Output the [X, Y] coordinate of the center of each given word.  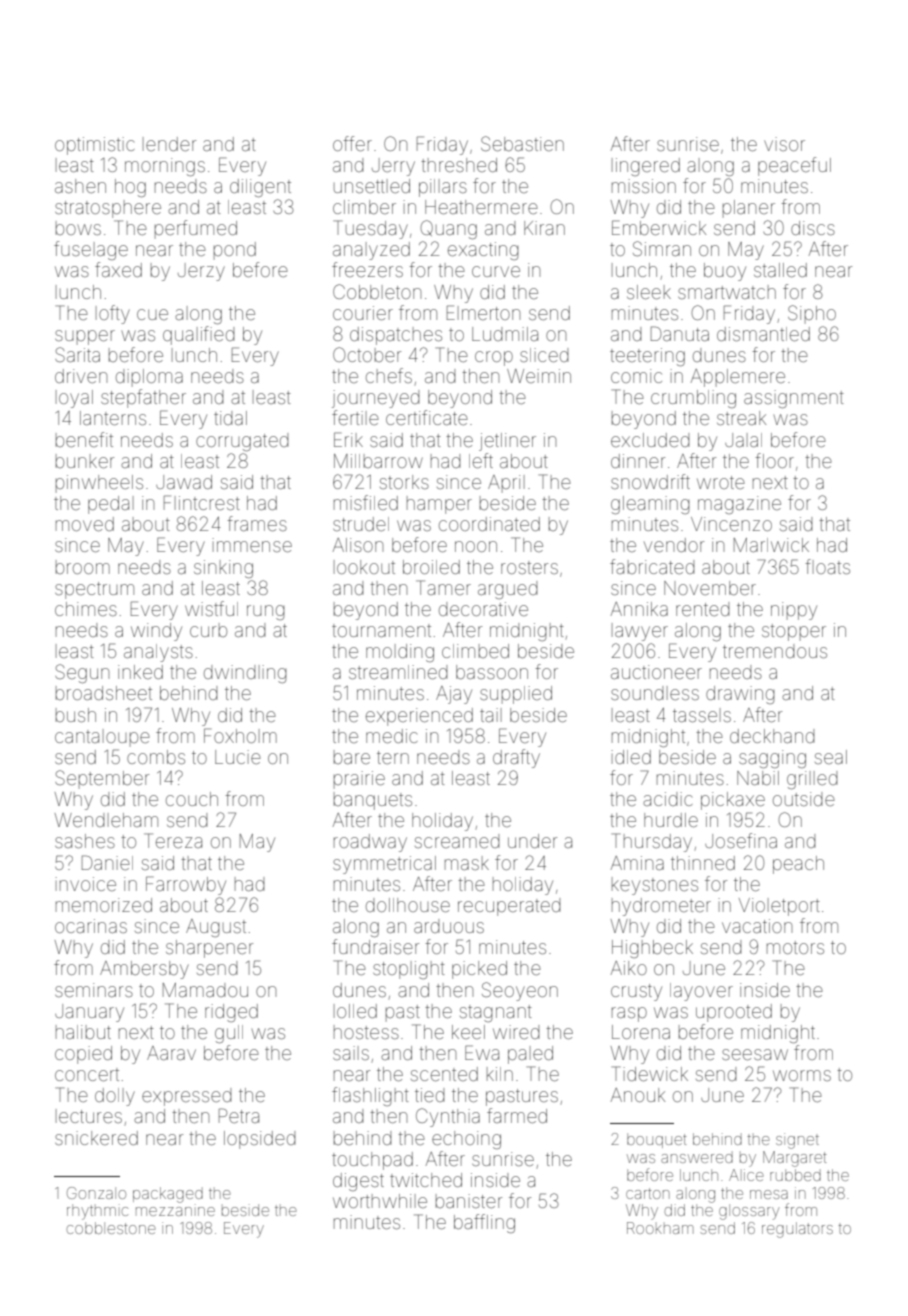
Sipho [812, 314]
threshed [459, 165]
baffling [484, 1223]
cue [152, 314]
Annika [639, 609]
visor [784, 144]
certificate [427, 417]
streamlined [398, 672]
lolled [355, 1011]
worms [802, 1075]
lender [169, 144]
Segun [82, 673]
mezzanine [175, 1210]
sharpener [209, 949]
